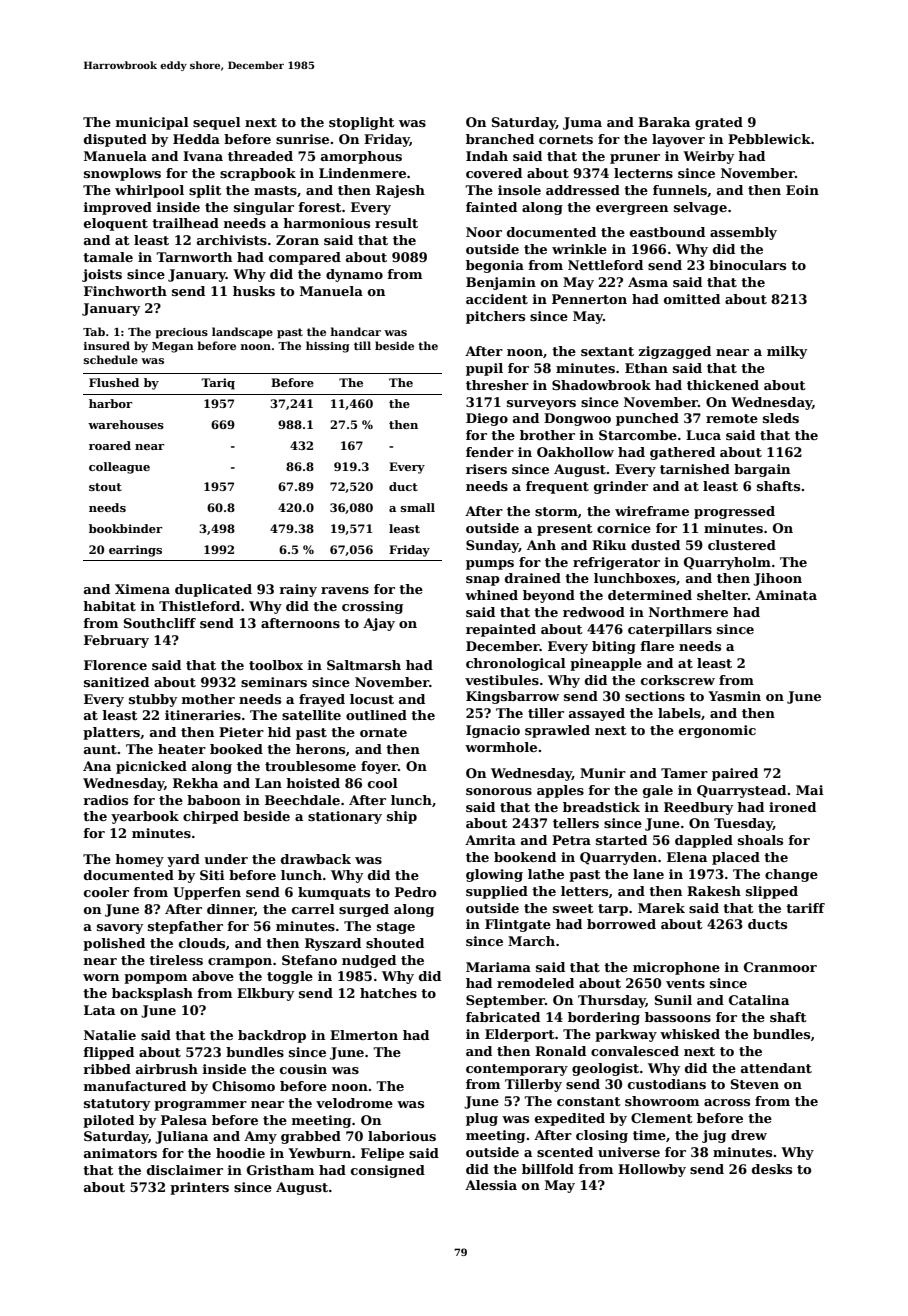 This document has height=1316, width=908. Describe the element at coordinates (302, 139) in the document. I see `sunrise` at that location.
